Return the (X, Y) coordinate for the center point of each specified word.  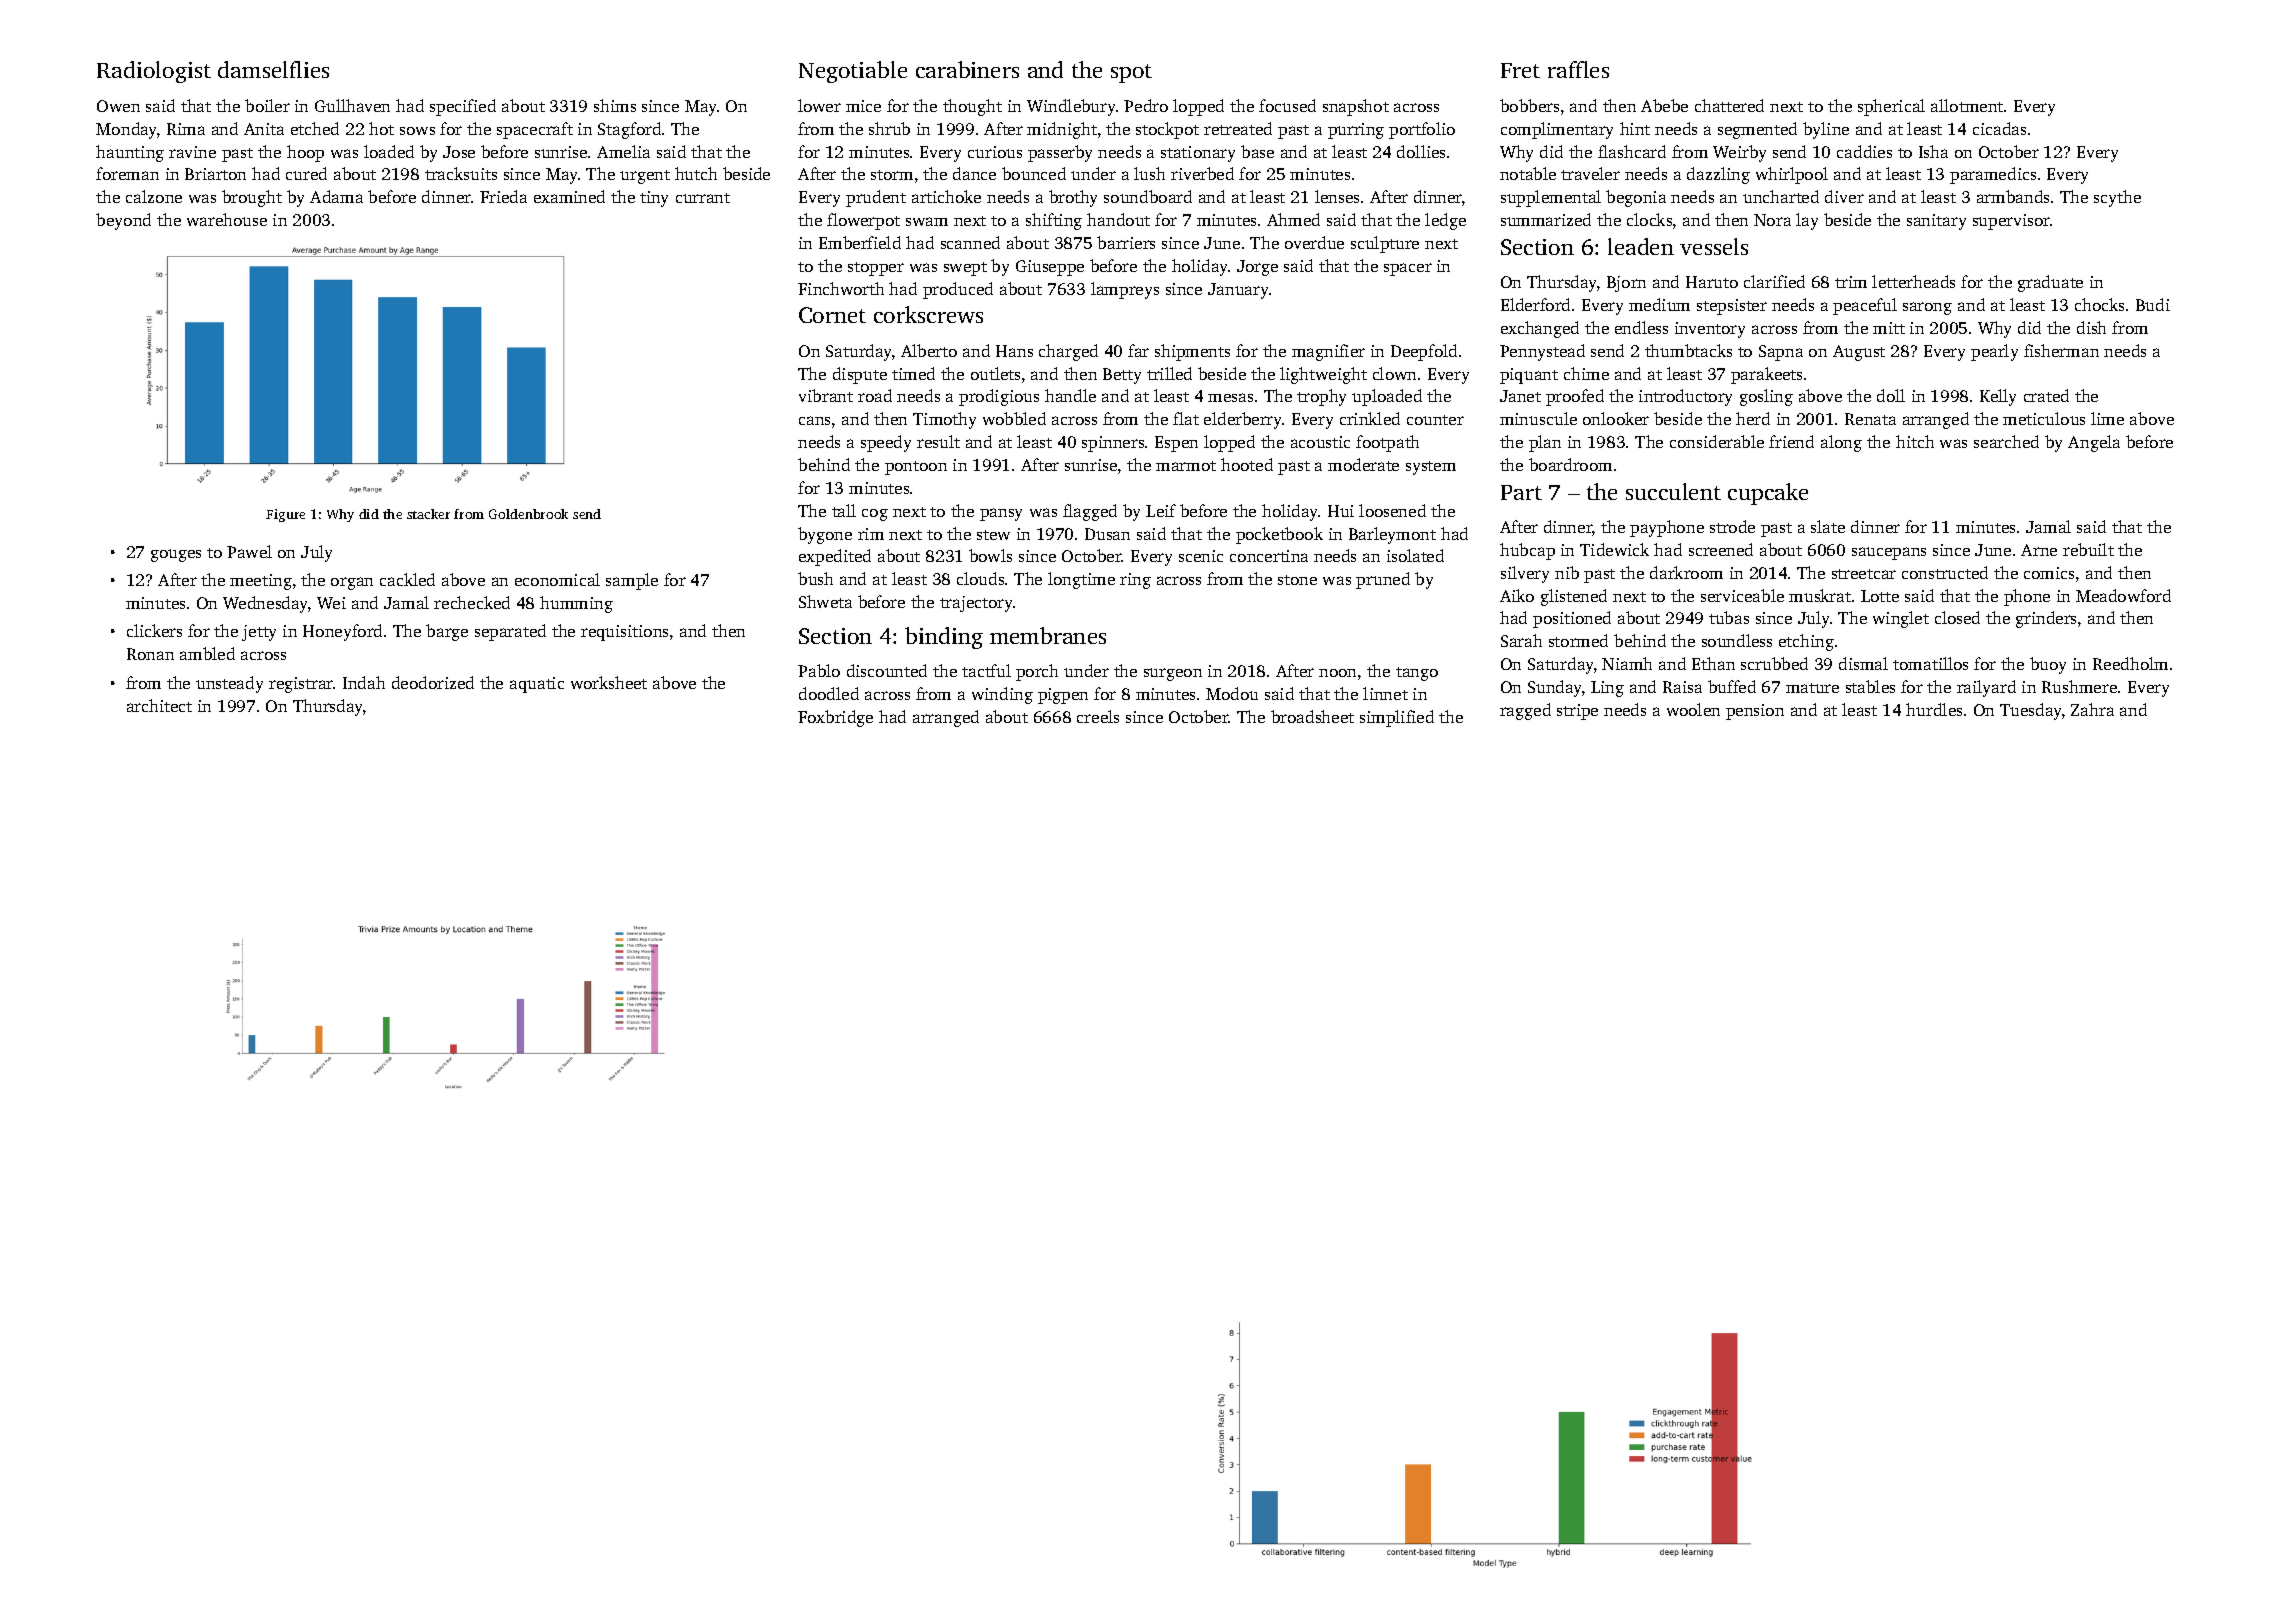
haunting (130, 153)
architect (159, 705)
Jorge (1257, 268)
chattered (1729, 105)
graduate (2050, 283)
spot (1131, 73)
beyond (123, 221)
